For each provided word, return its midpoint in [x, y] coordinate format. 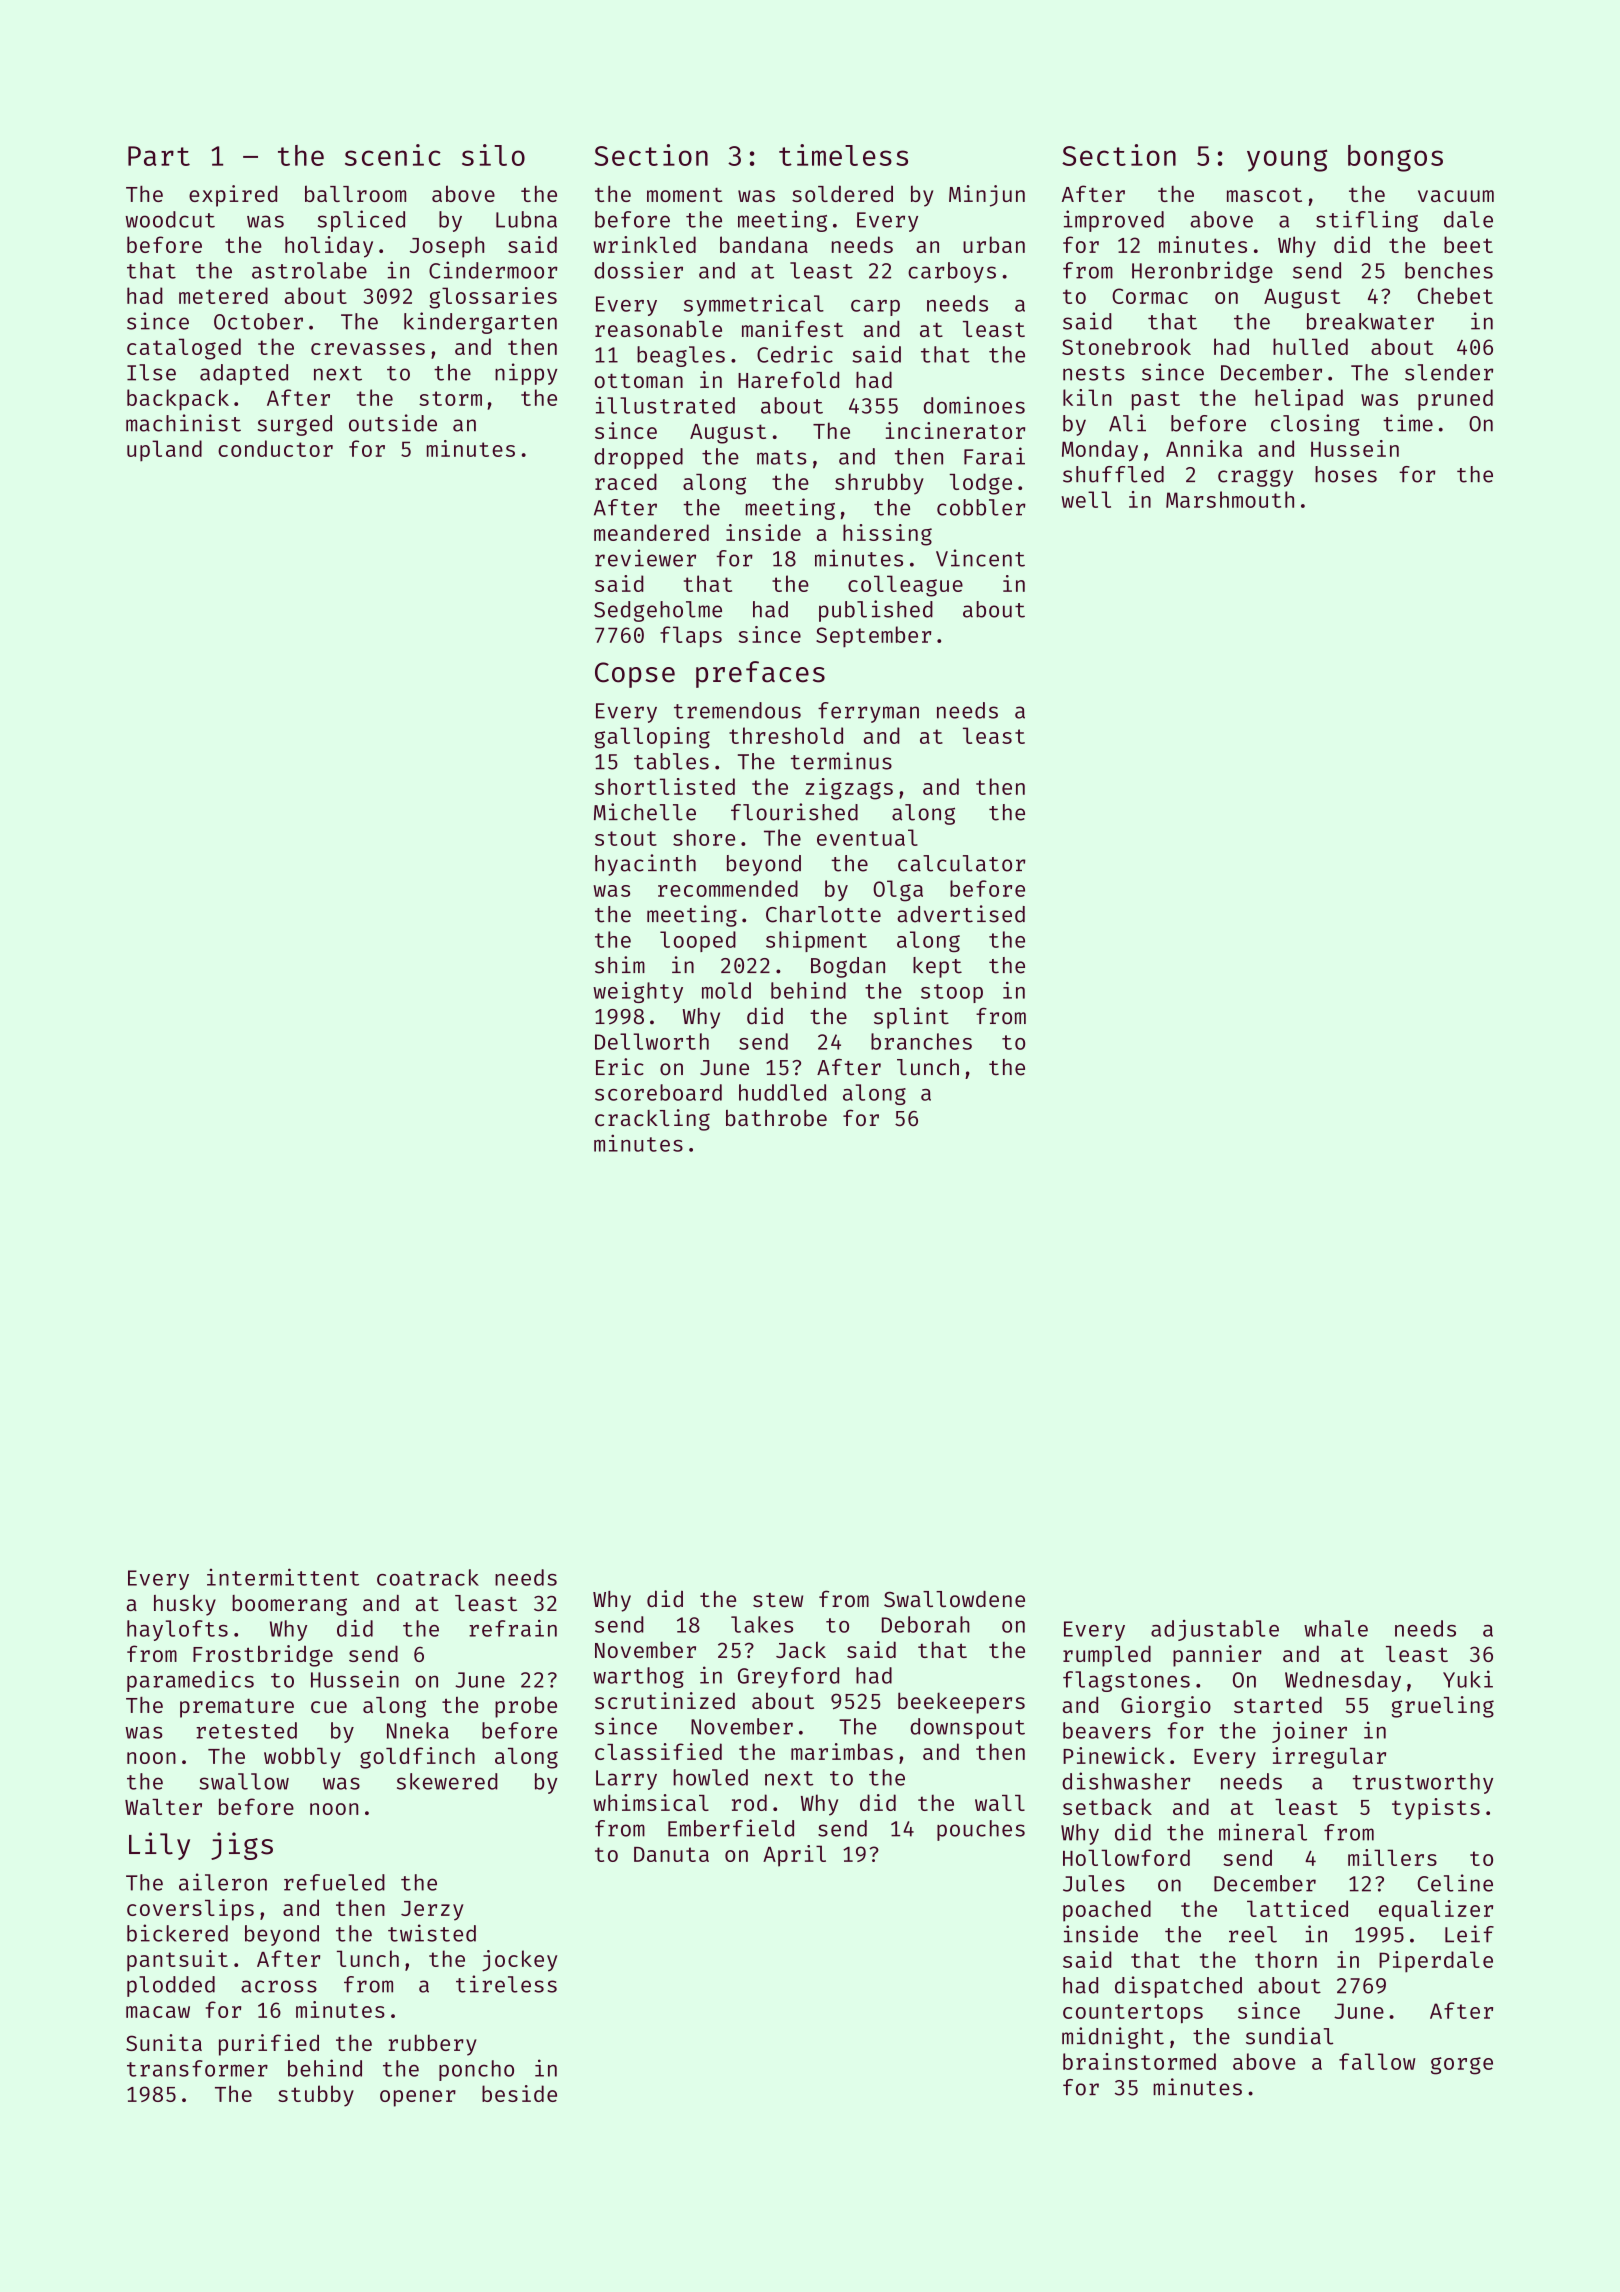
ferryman [868, 712]
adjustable [1215, 1630]
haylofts [177, 1630]
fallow [1377, 2061]
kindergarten [480, 323]
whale [1336, 1628]
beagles [681, 356]
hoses [1346, 474]
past [1156, 401]
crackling [652, 1120]
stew [778, 1600]
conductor [275, 448]
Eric [620, 1067]
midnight [1113, 2038]
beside [519, 2093]
